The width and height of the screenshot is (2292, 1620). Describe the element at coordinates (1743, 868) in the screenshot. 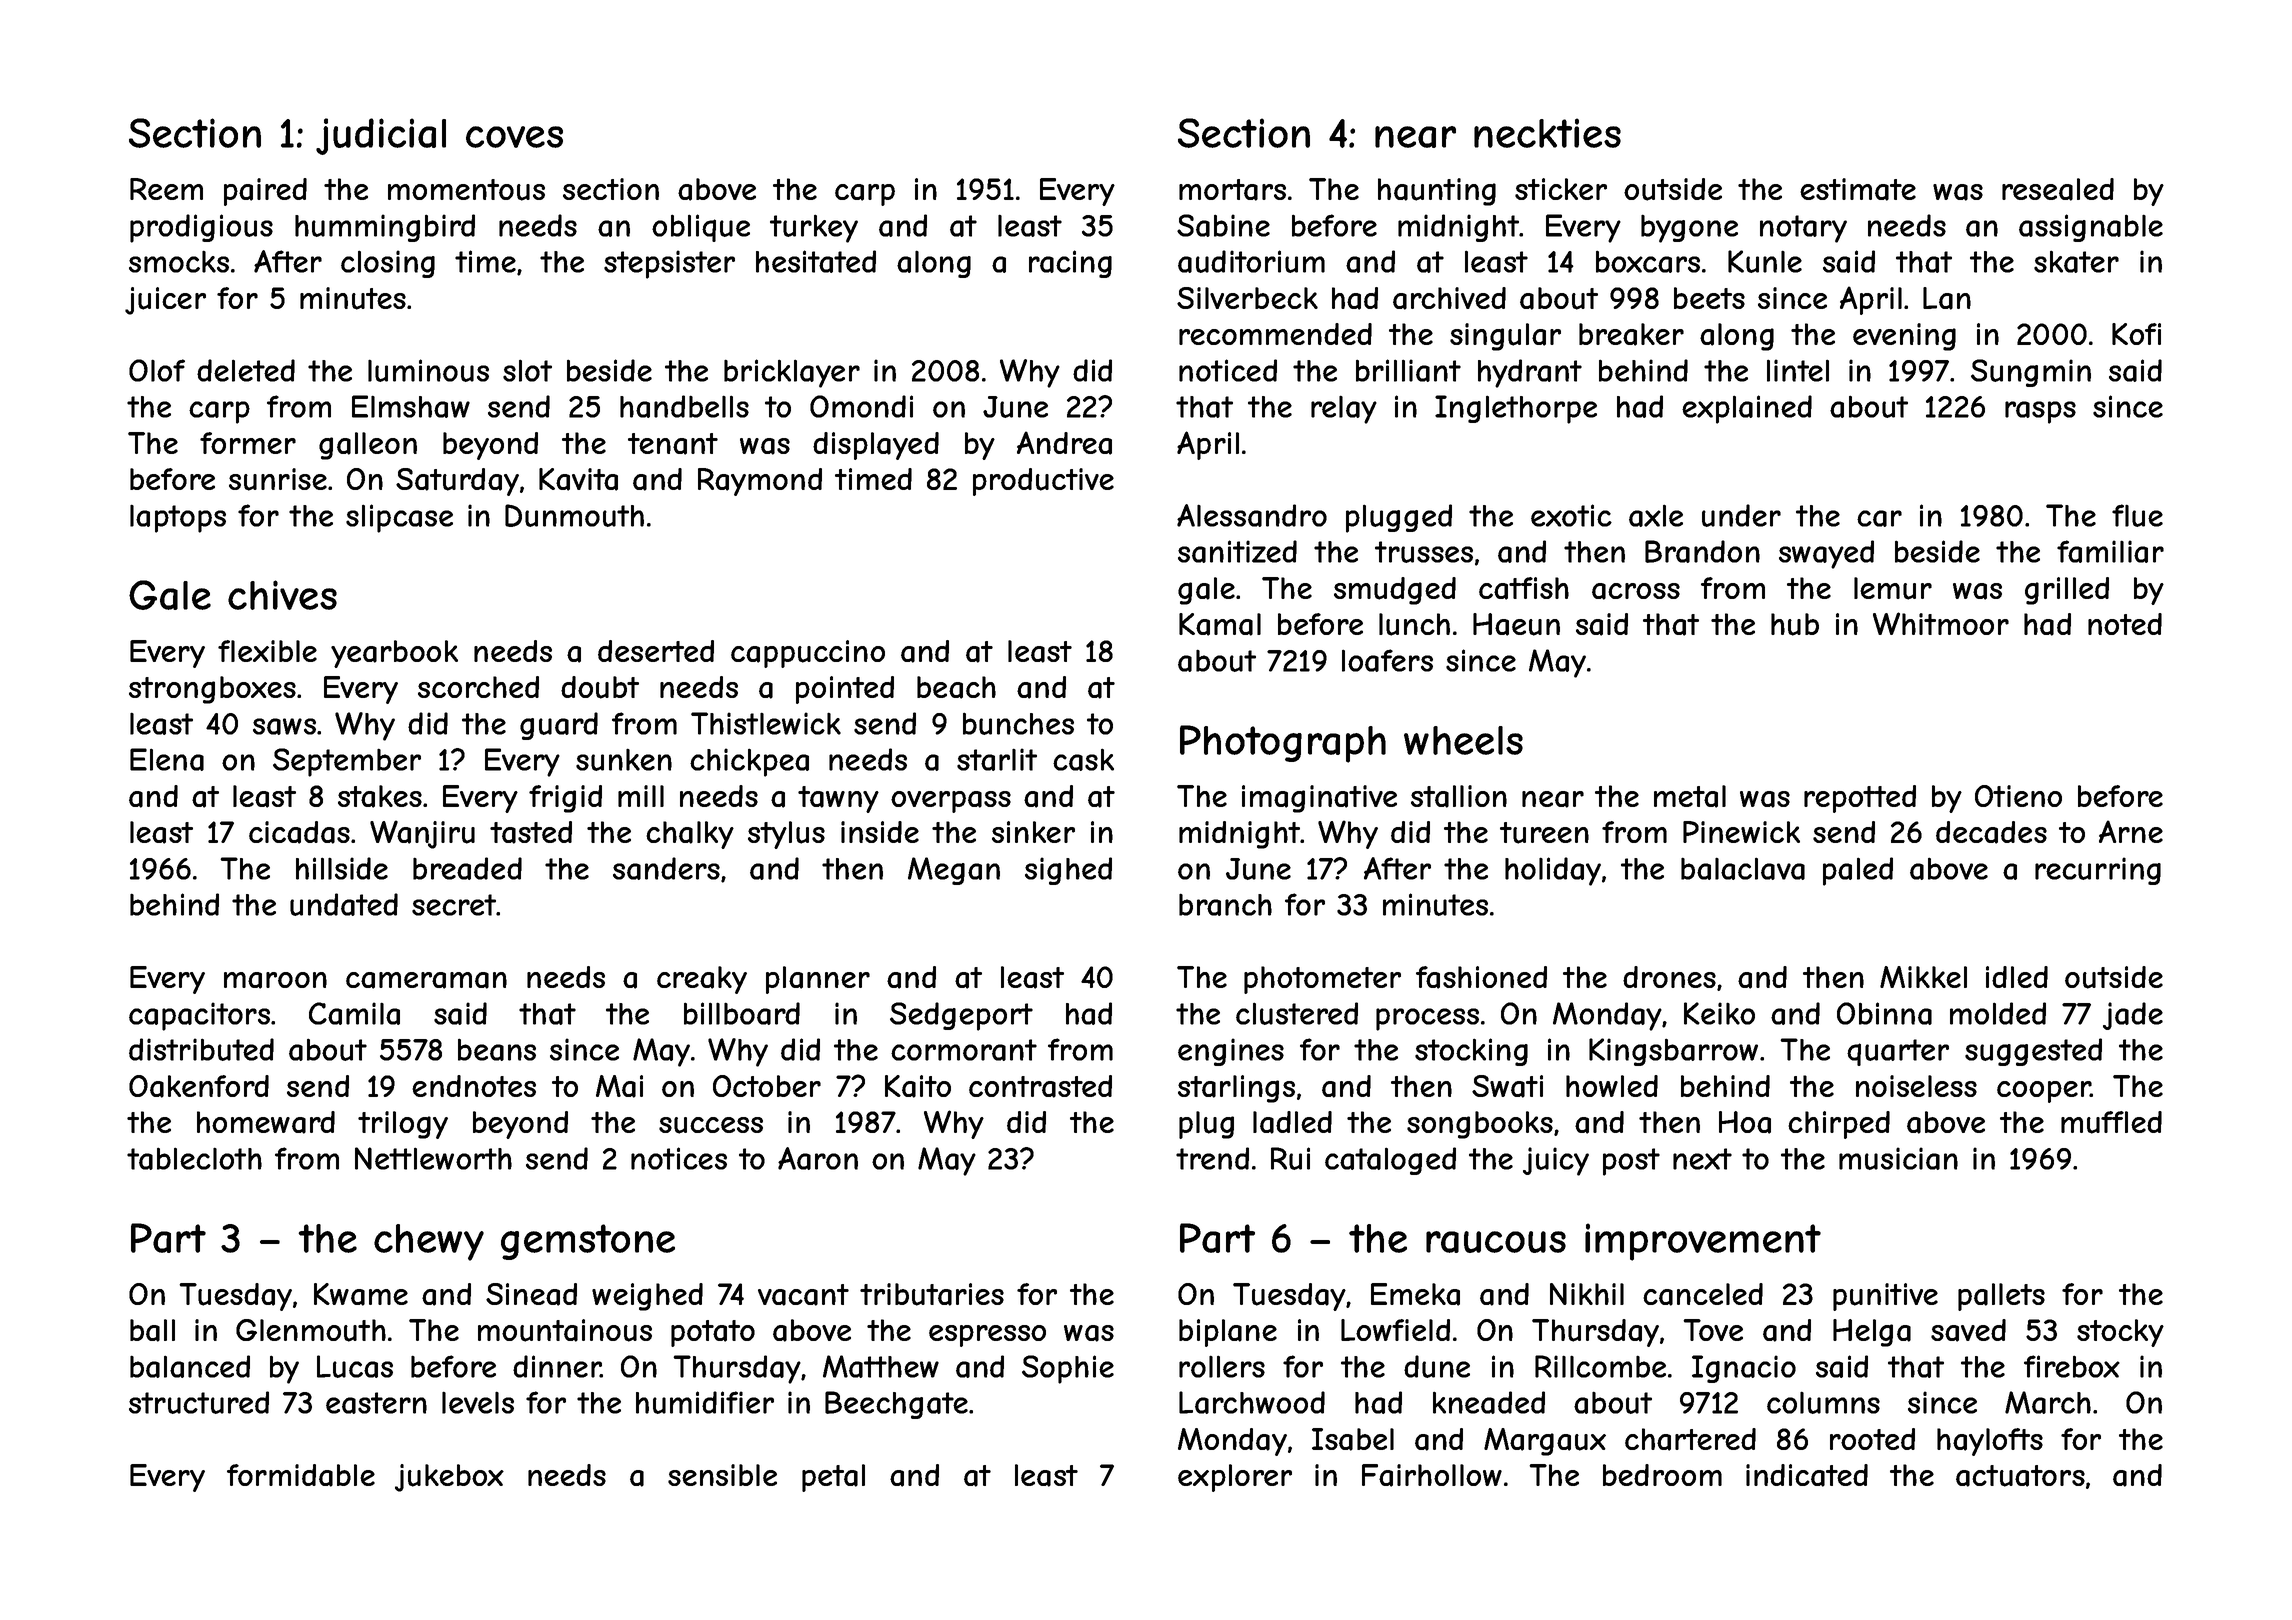

I see `balaclava` at that location.
